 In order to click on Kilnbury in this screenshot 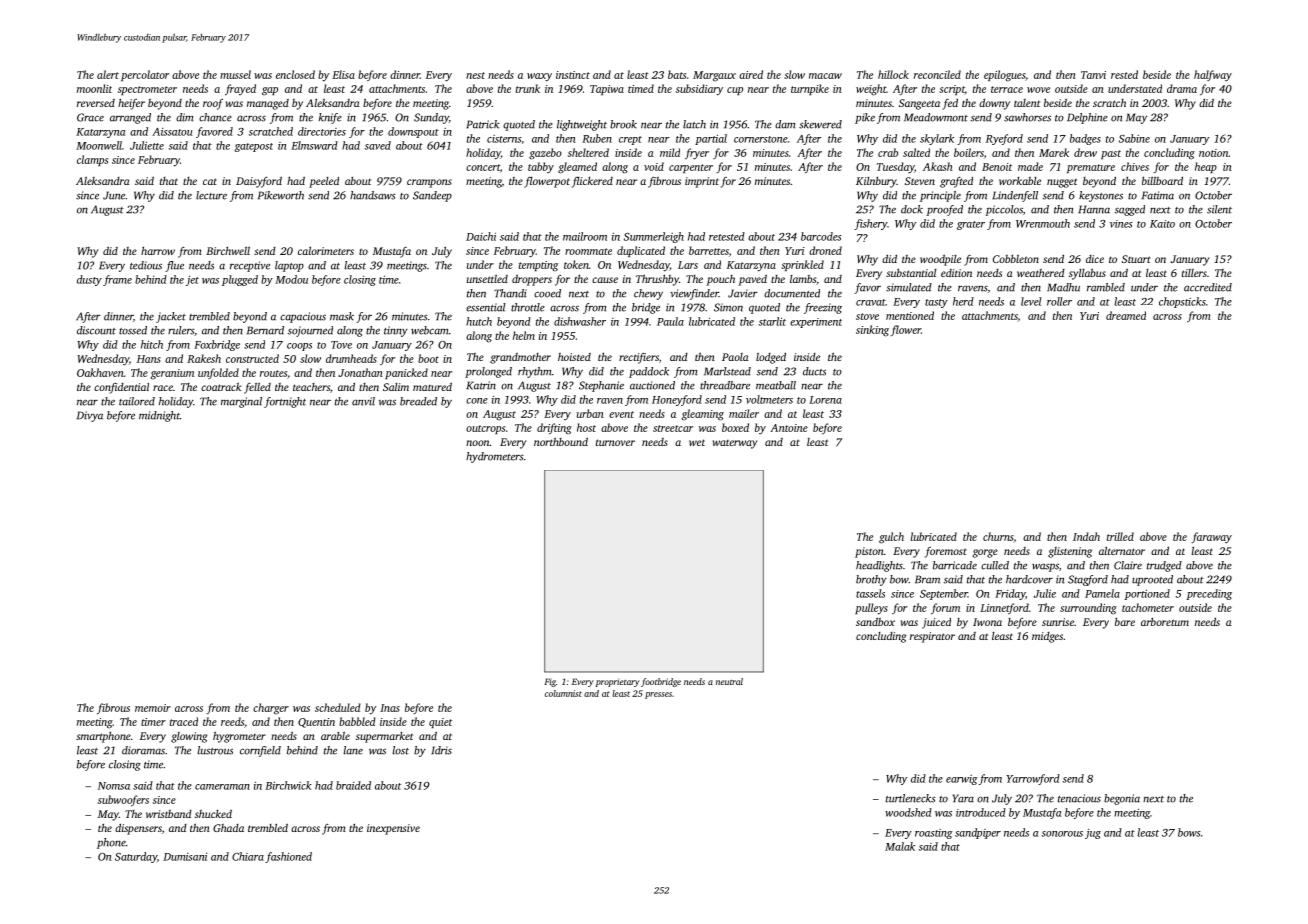, I will do `click(876, 182)`.
